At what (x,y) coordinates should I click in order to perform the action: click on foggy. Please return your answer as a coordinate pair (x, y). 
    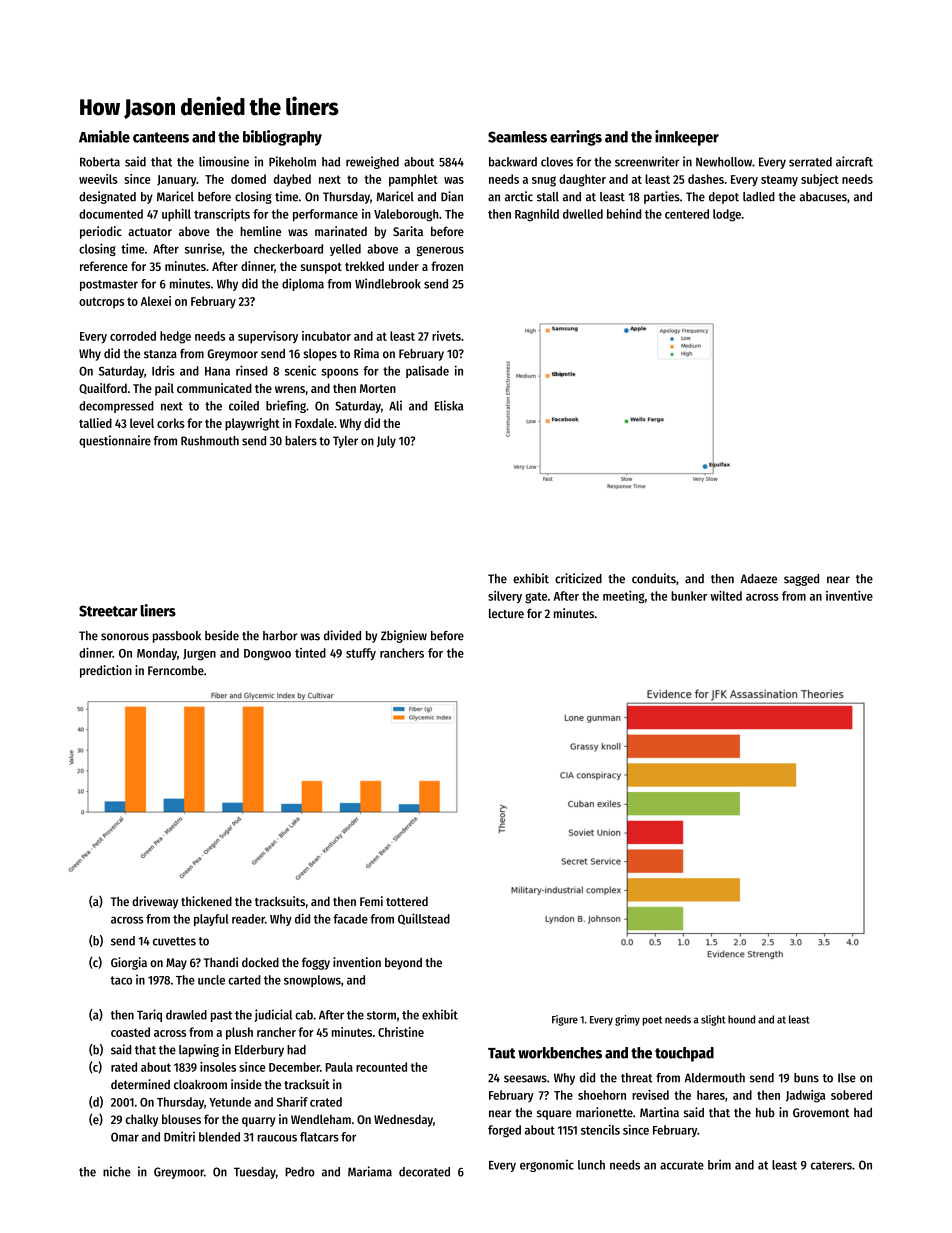
    Looking at the image, I should click on (316, 963).
